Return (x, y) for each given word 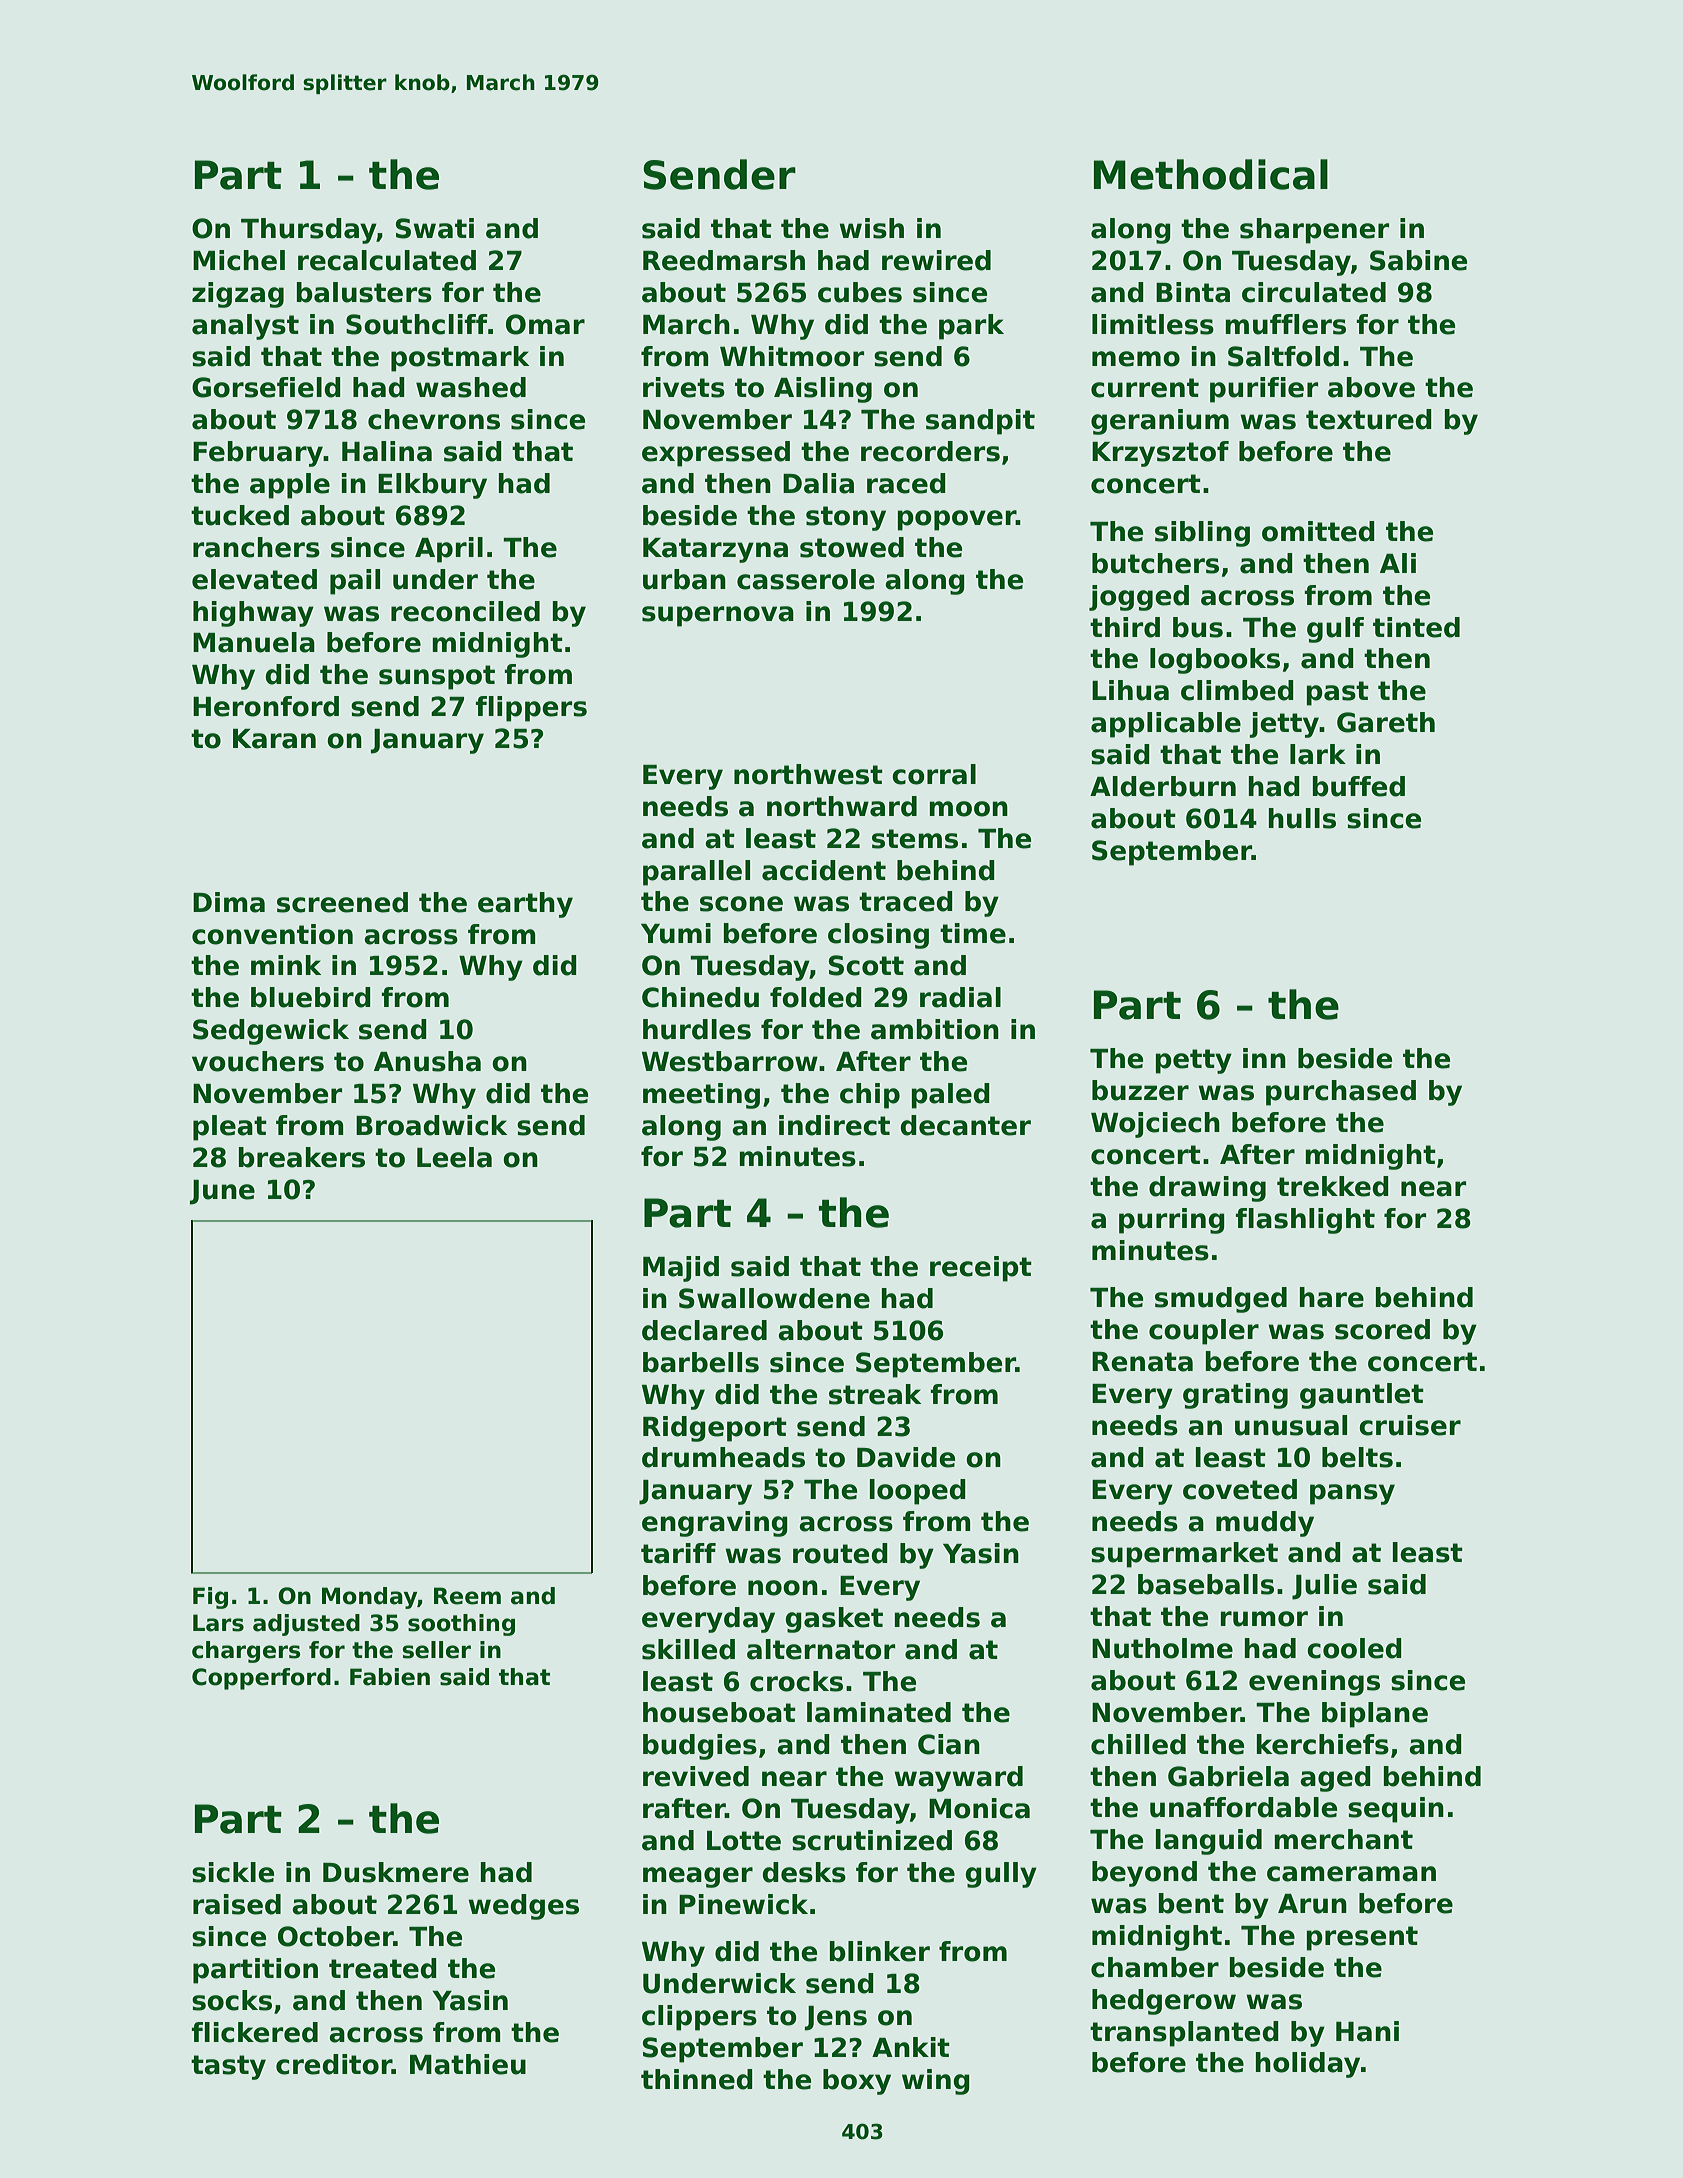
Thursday (309, 231)
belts (1357, 1457)
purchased (1341, 1093)
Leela (454, 1157)
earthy (525, 905)
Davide (906, 1457)
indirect (834, 1125)
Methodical (1211, 174)
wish (871, 228)
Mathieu (468, 2064)
